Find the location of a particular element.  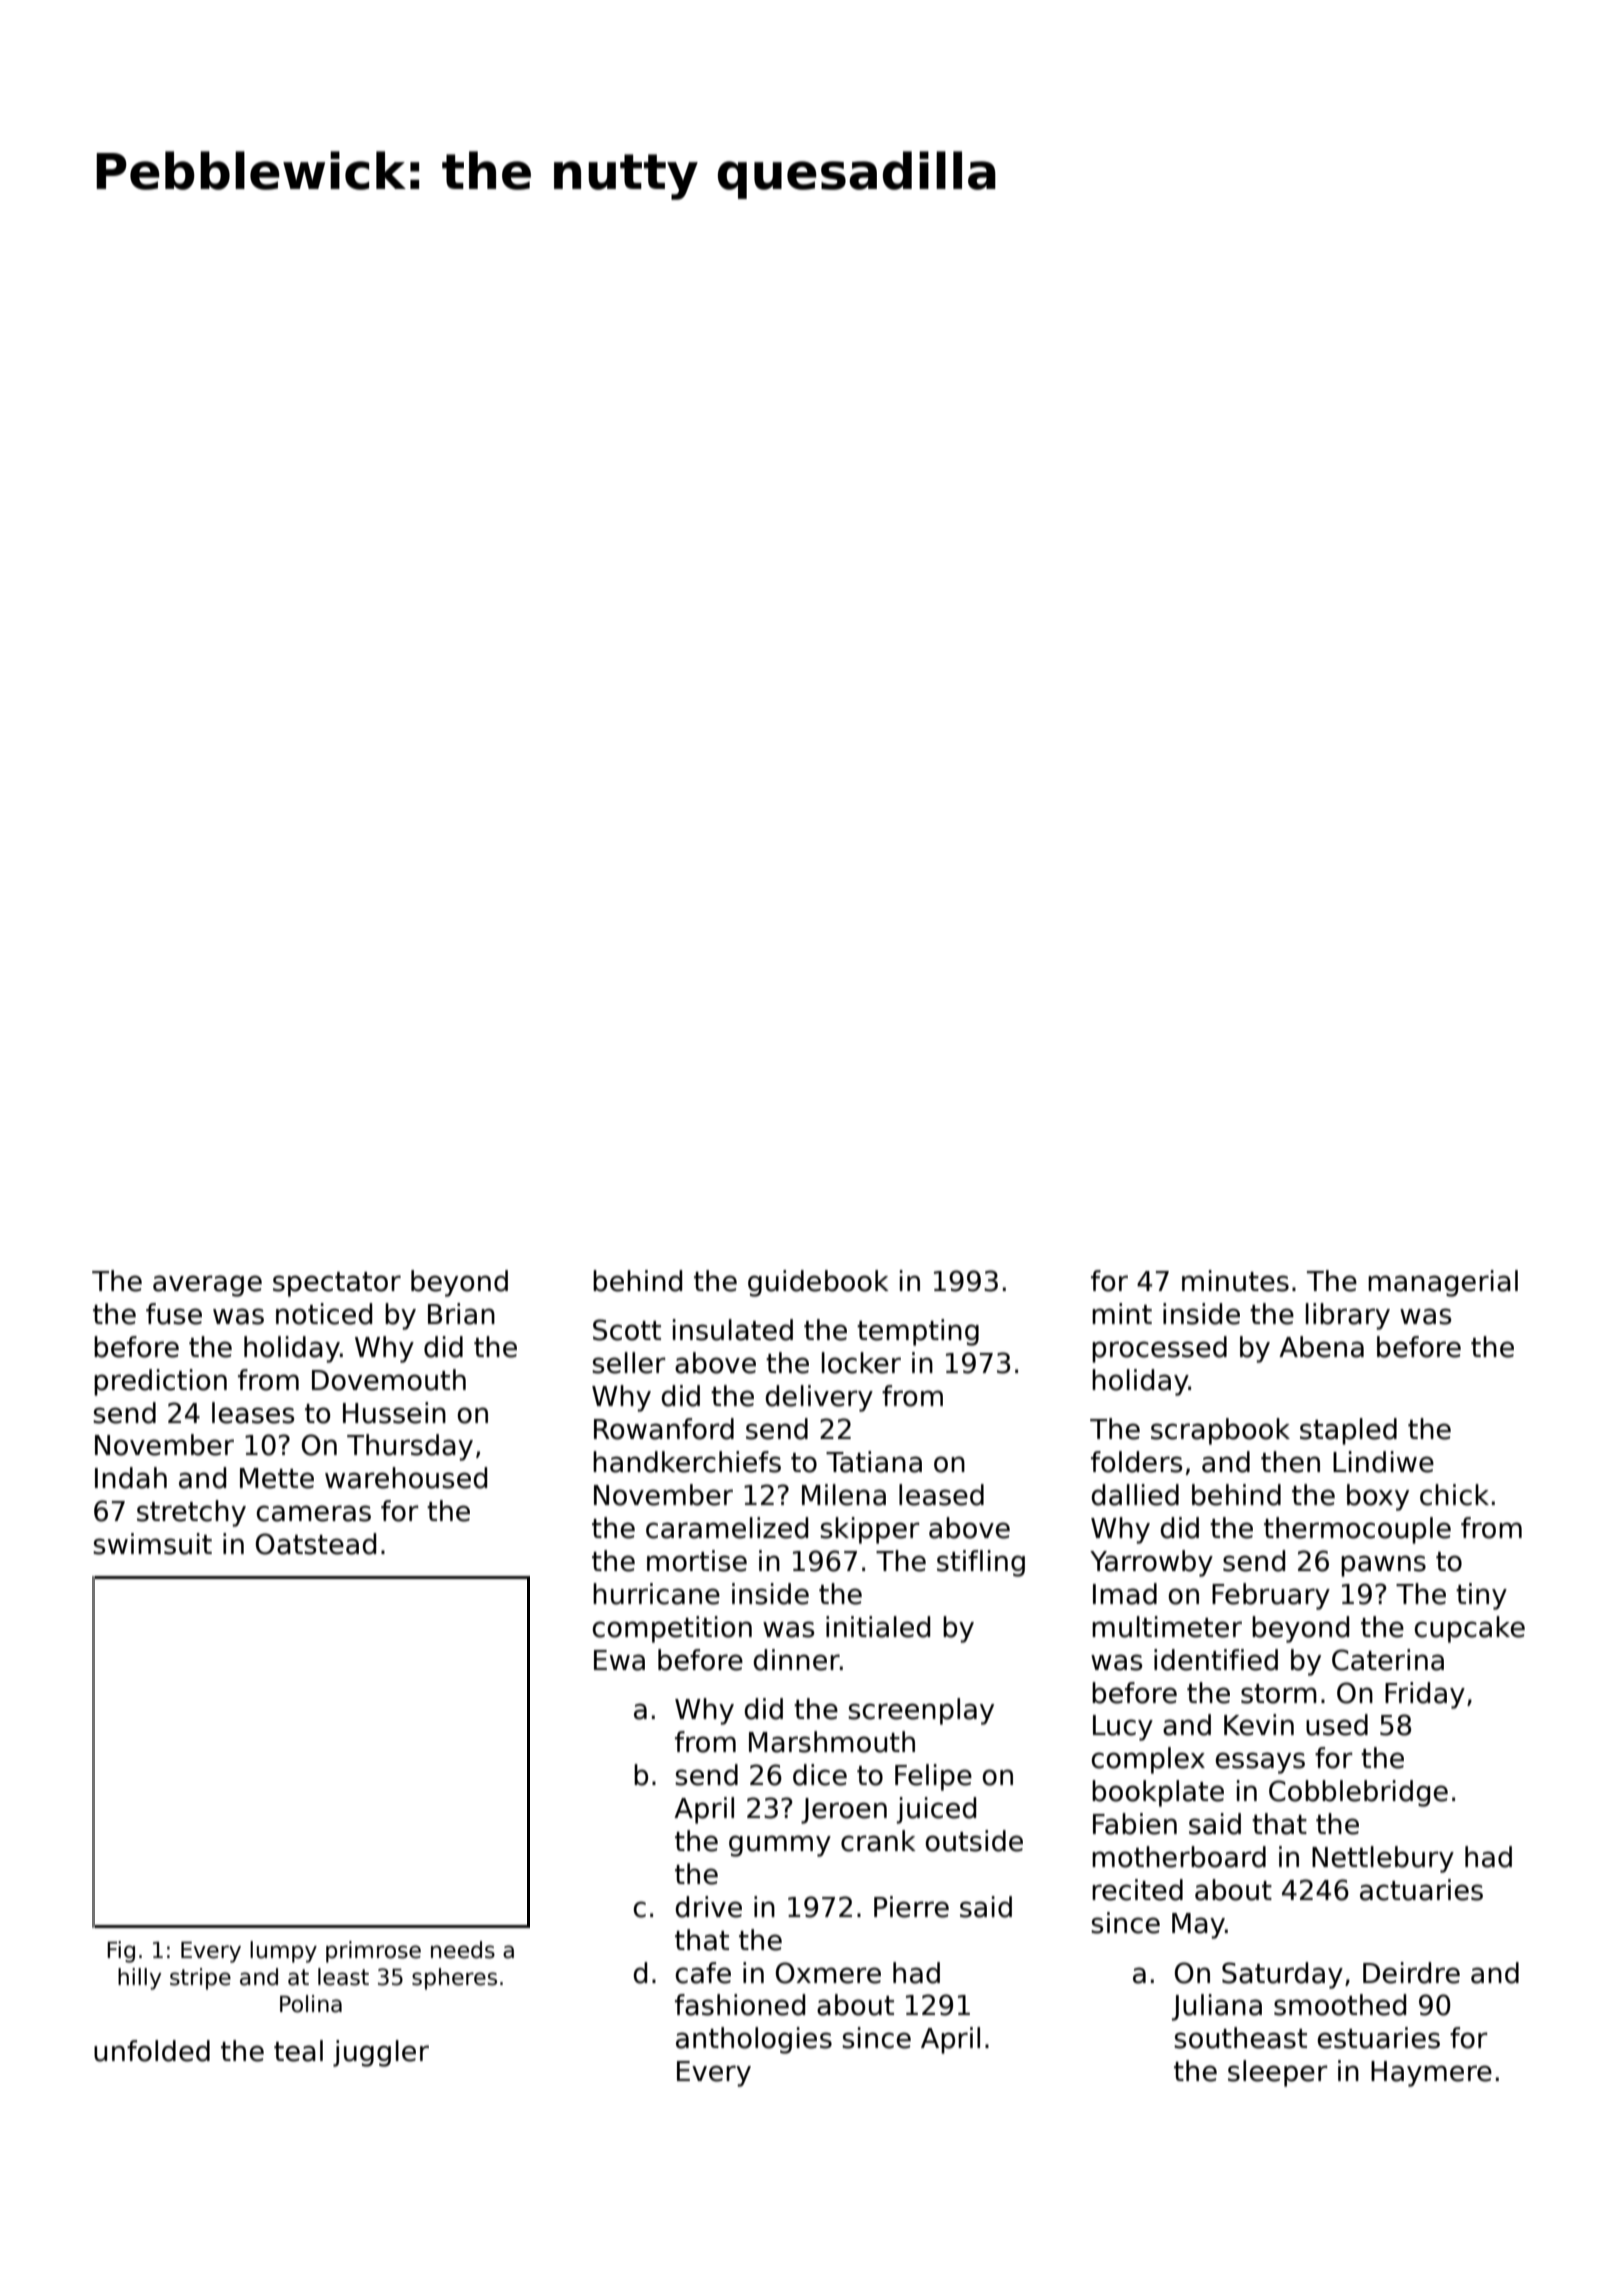

skipper is located at coordinates (870, 1530).
